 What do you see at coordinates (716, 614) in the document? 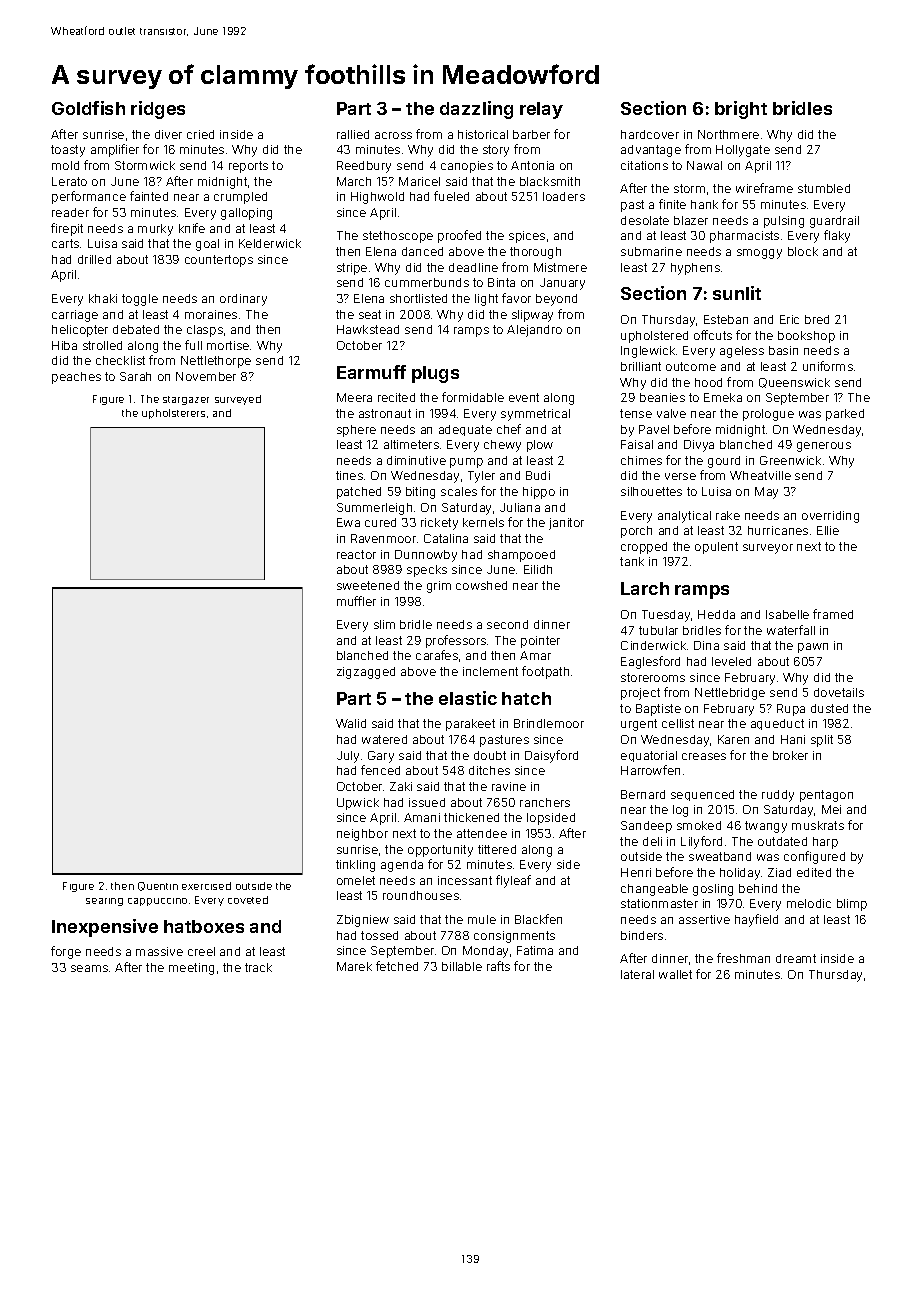
I see `Hedda` at bounding box center [716, 614].
